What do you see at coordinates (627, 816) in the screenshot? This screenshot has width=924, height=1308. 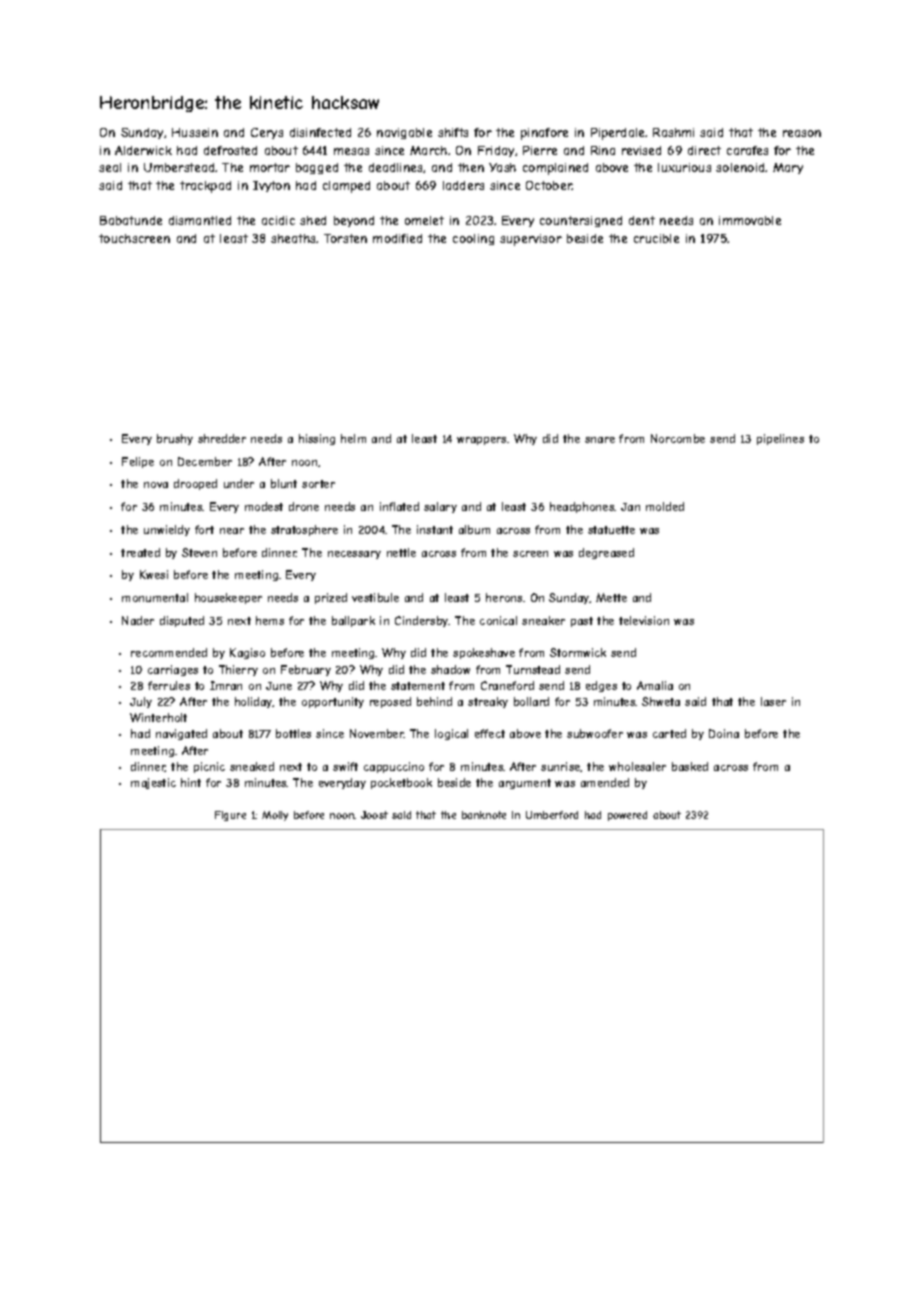 I see `powered` at bounding box center [627, 816].
